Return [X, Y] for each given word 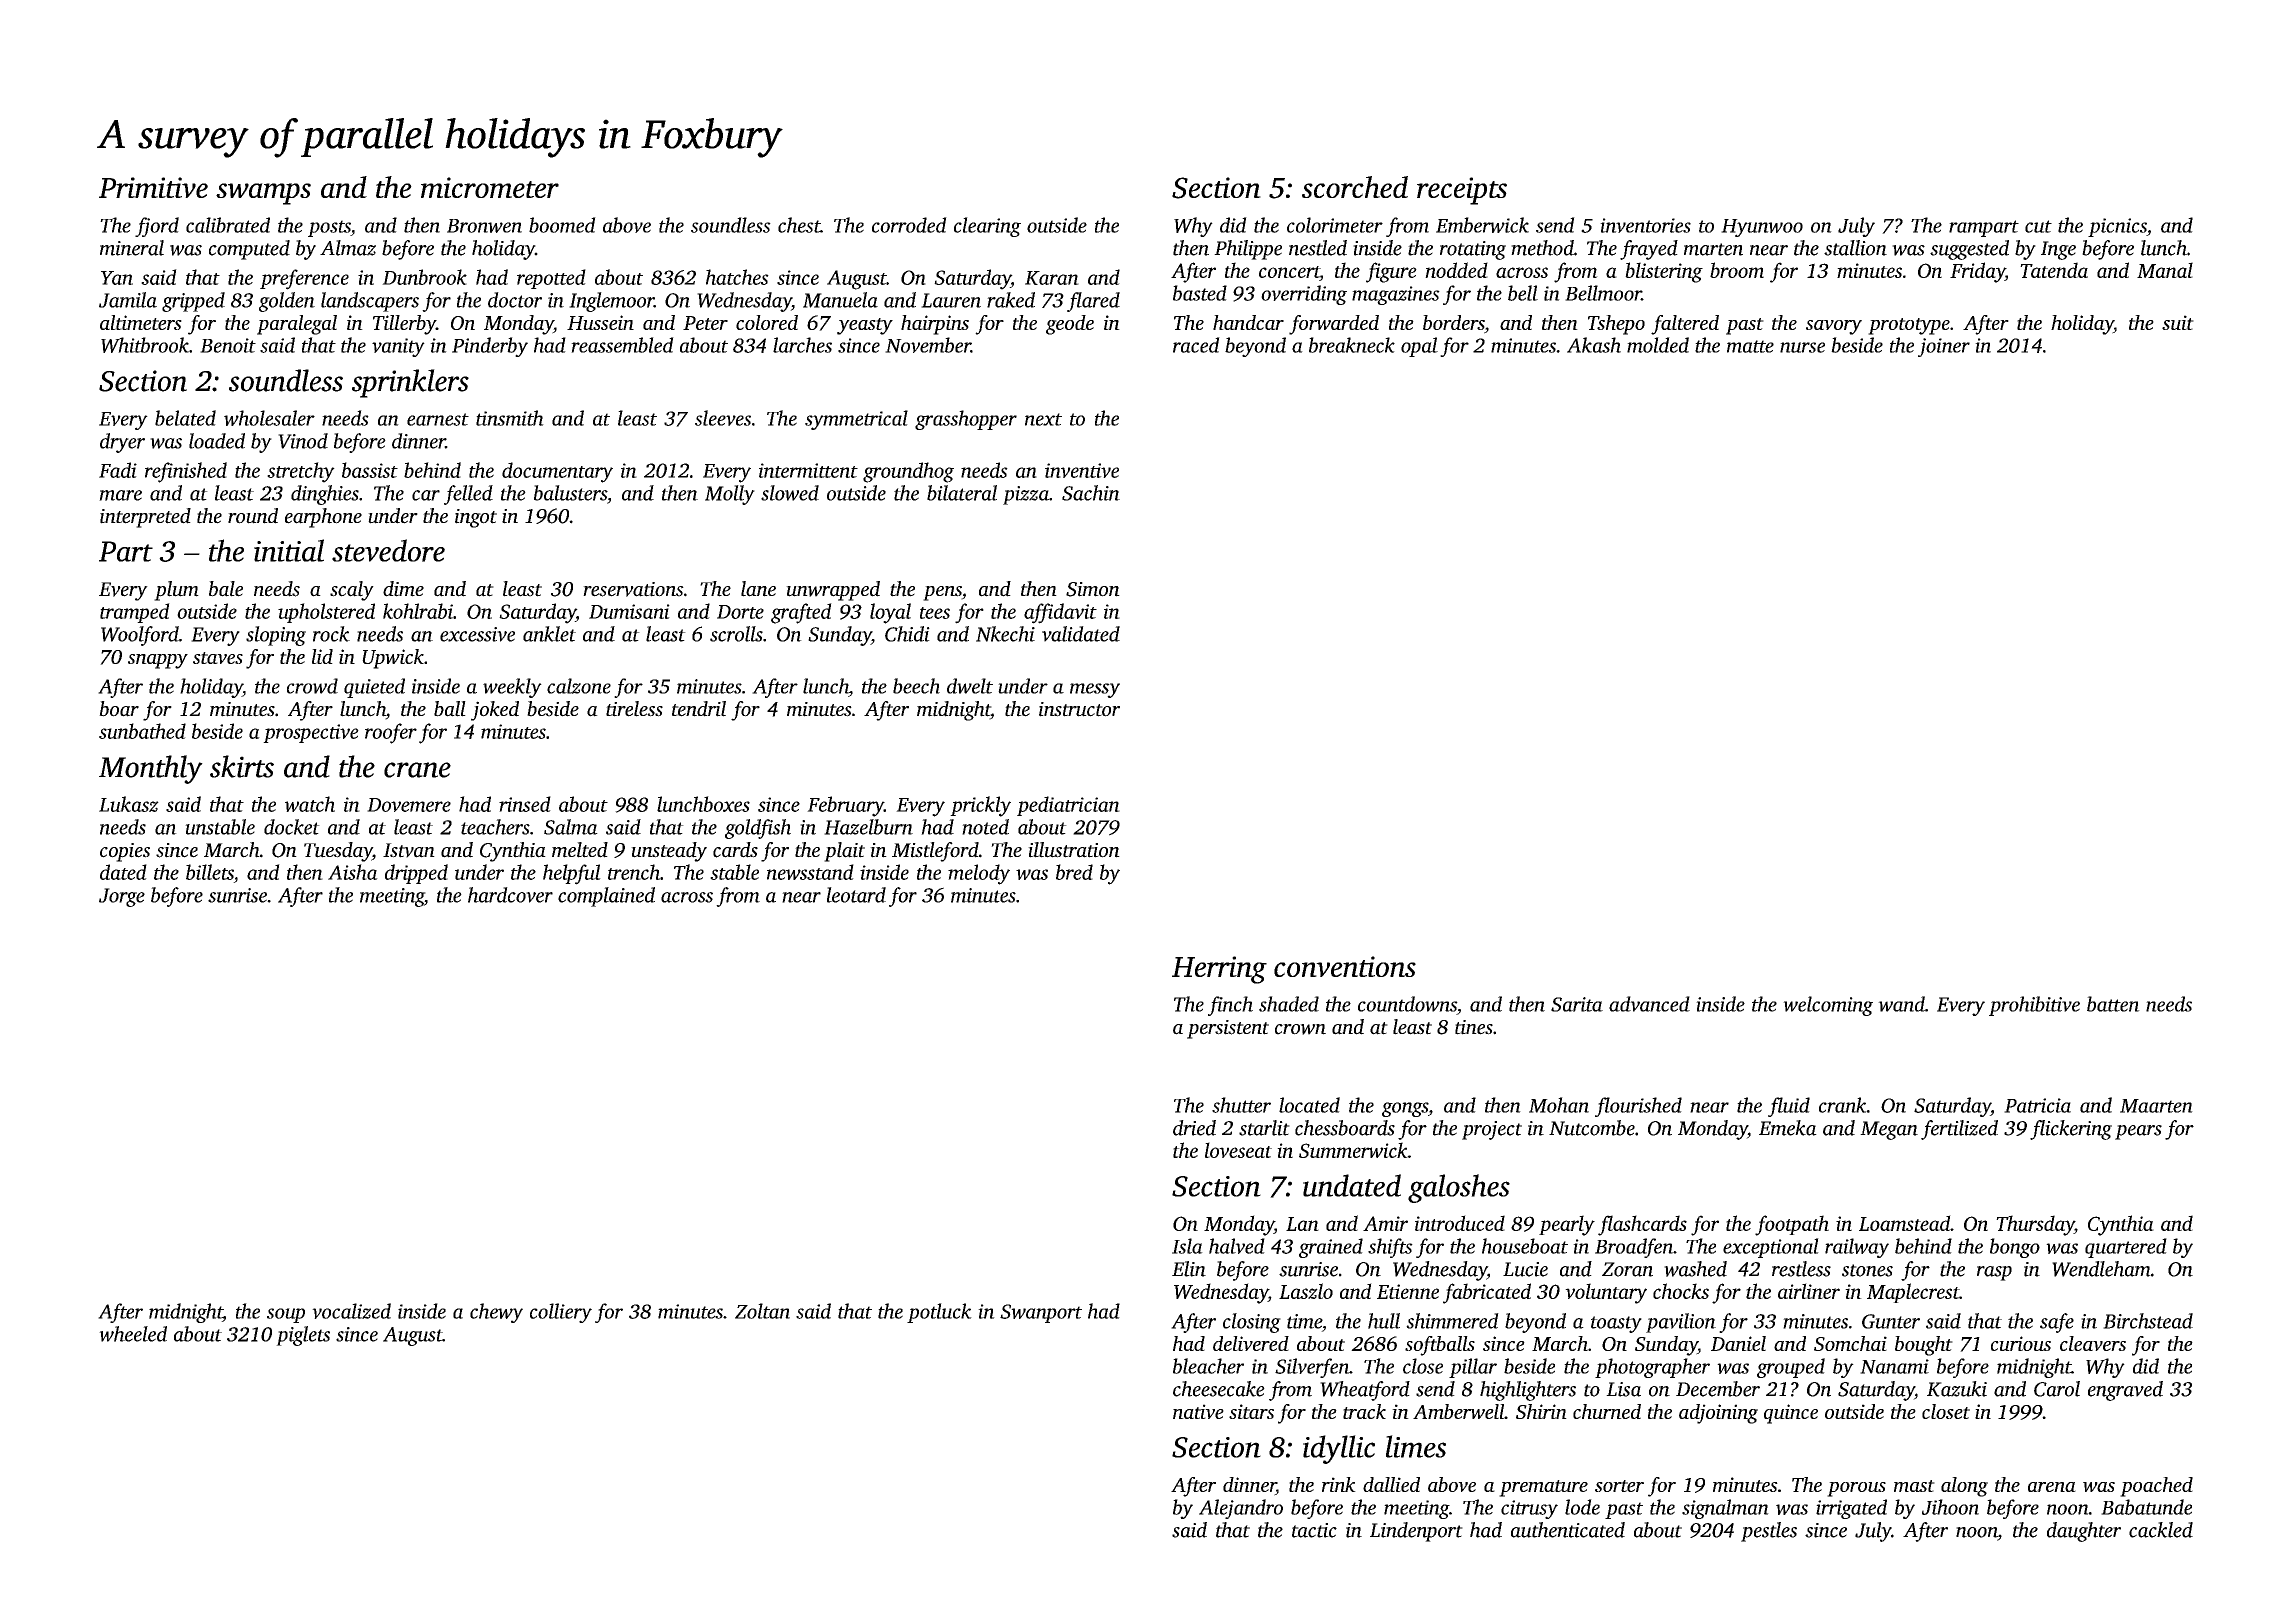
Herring [1219, 970]
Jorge [122, 897]
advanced [1649, 1004]
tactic [1314, 1530]
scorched [1355, 187]
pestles [1769, 1532]
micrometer [490, 187]
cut [2038, 226]
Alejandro [1241, 1509]
